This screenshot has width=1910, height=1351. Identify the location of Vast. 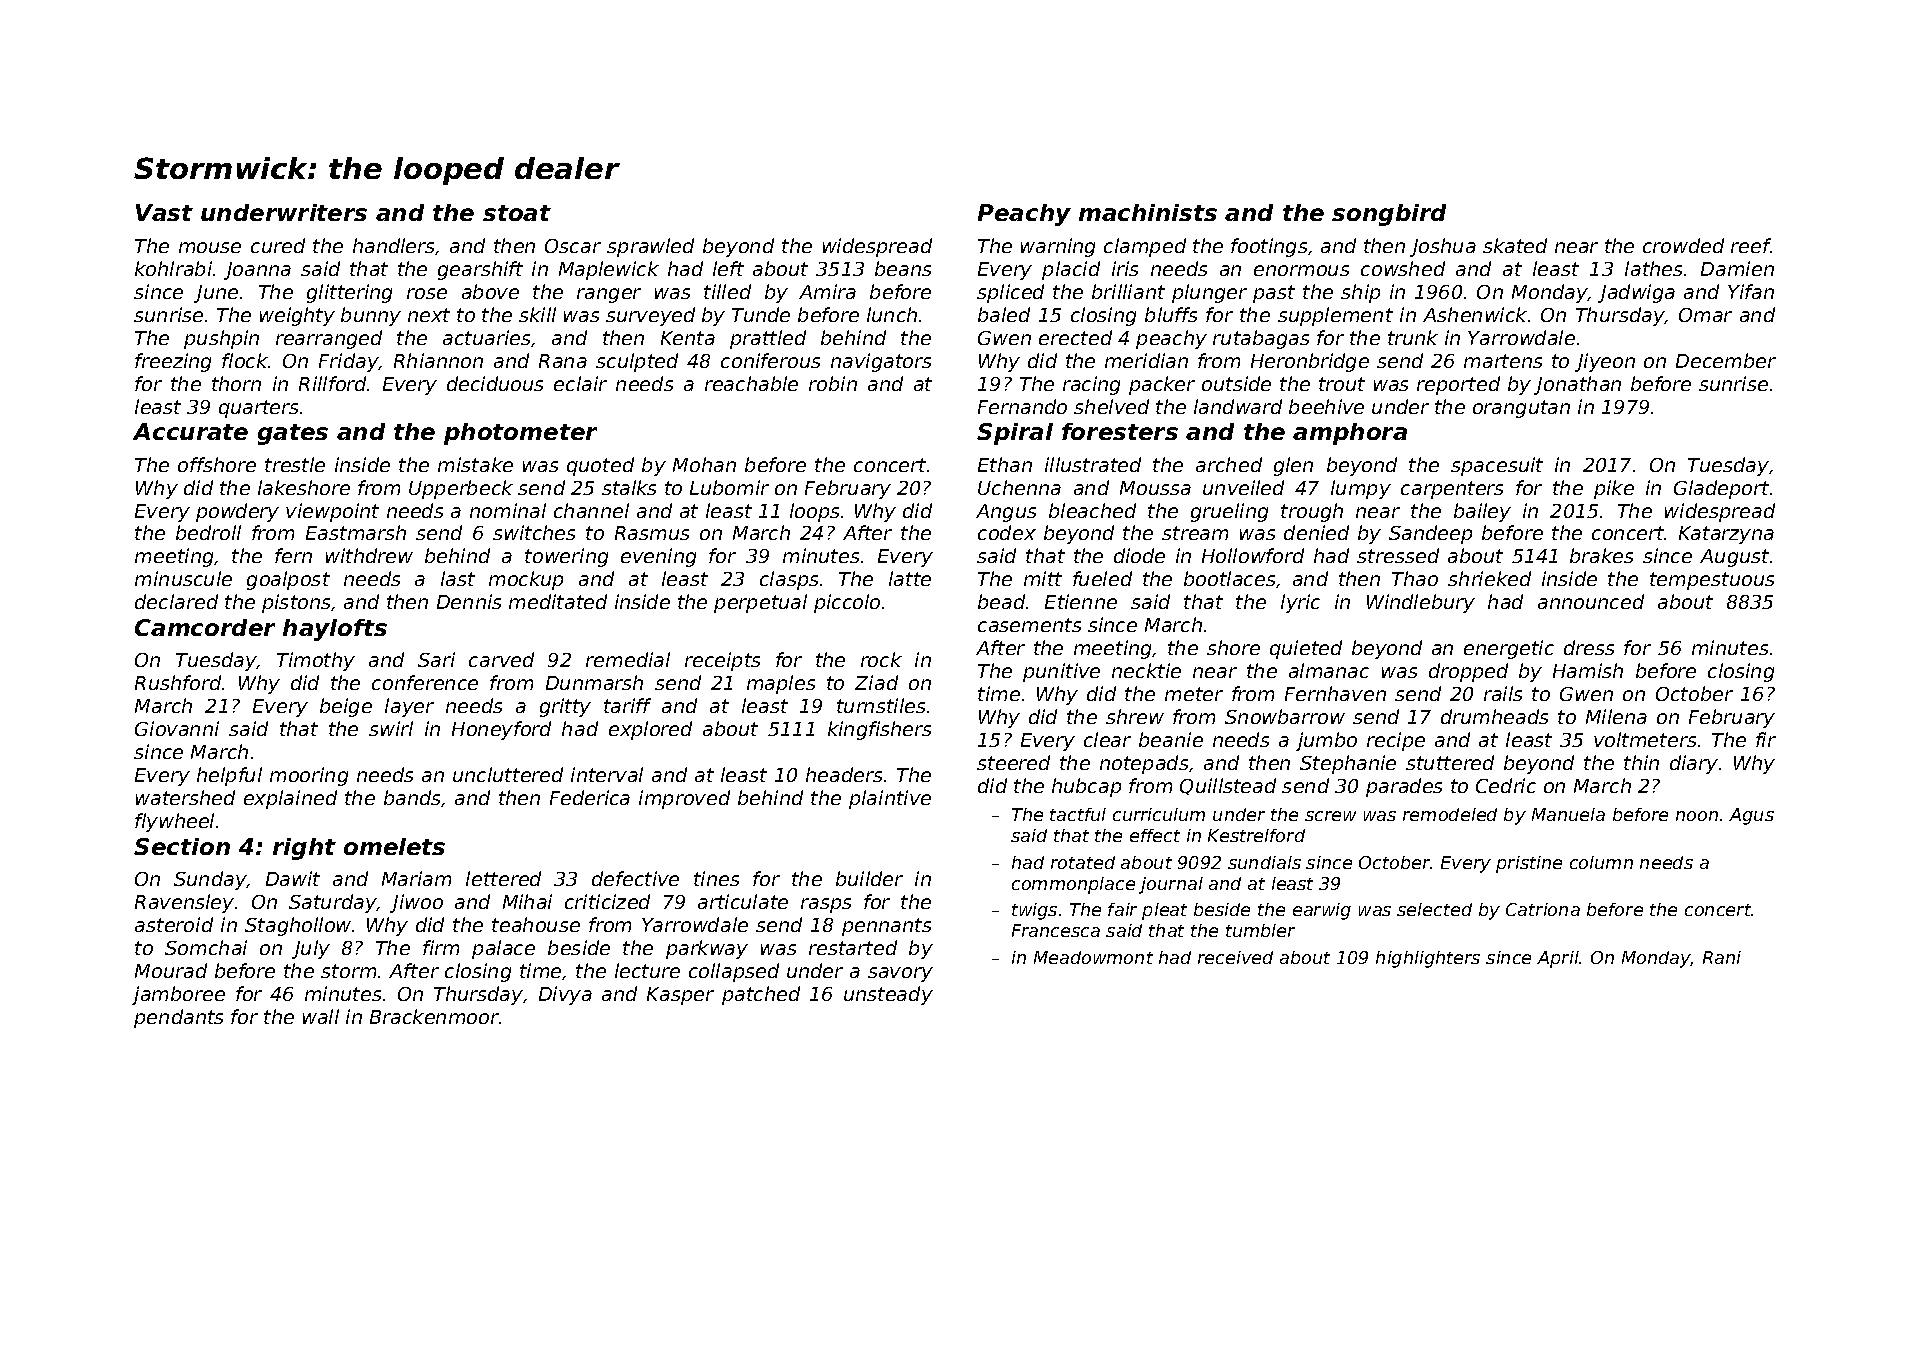
(164, 212).
